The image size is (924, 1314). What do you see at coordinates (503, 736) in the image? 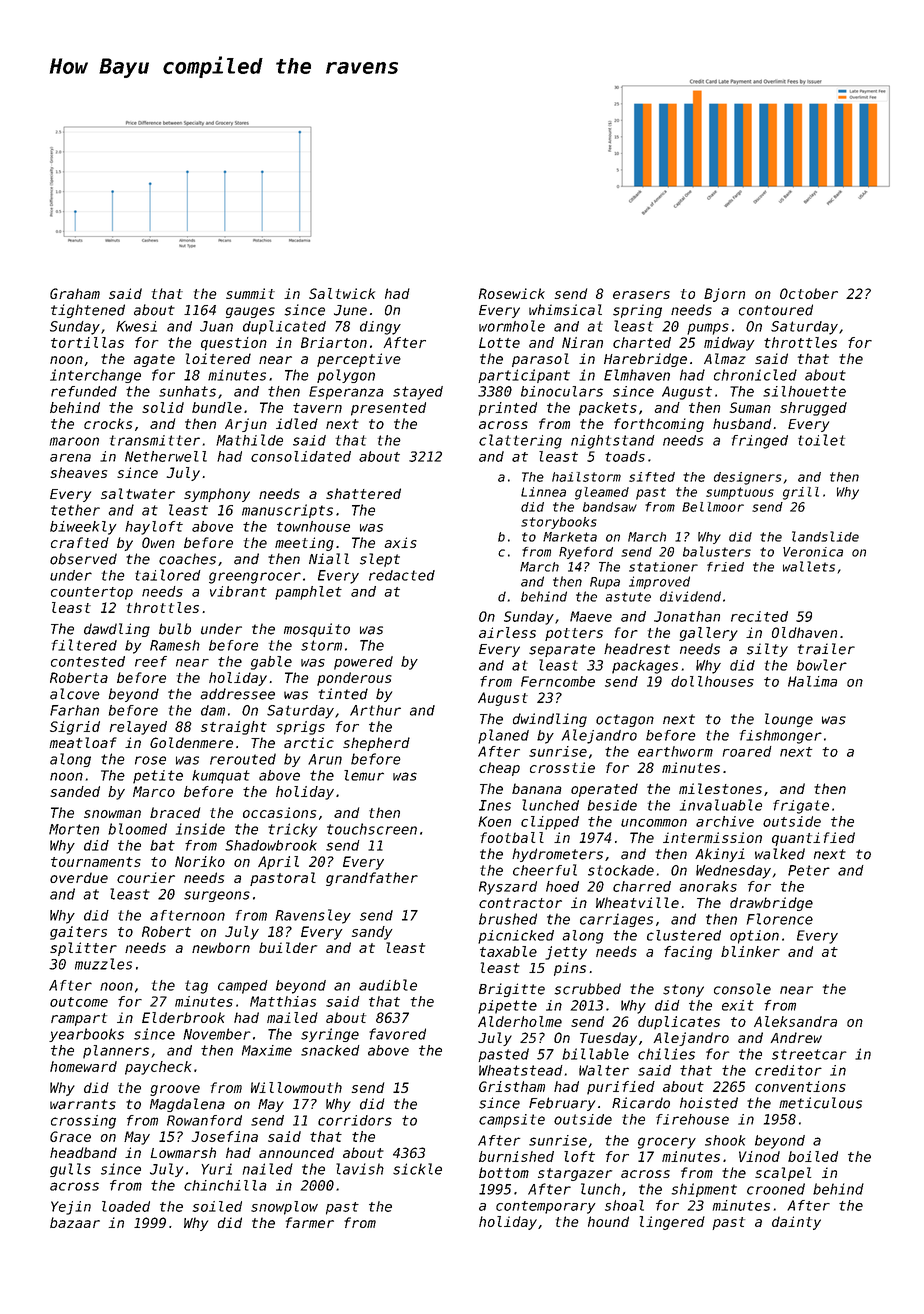
I see `planed` at bounding box center [503, 736].
